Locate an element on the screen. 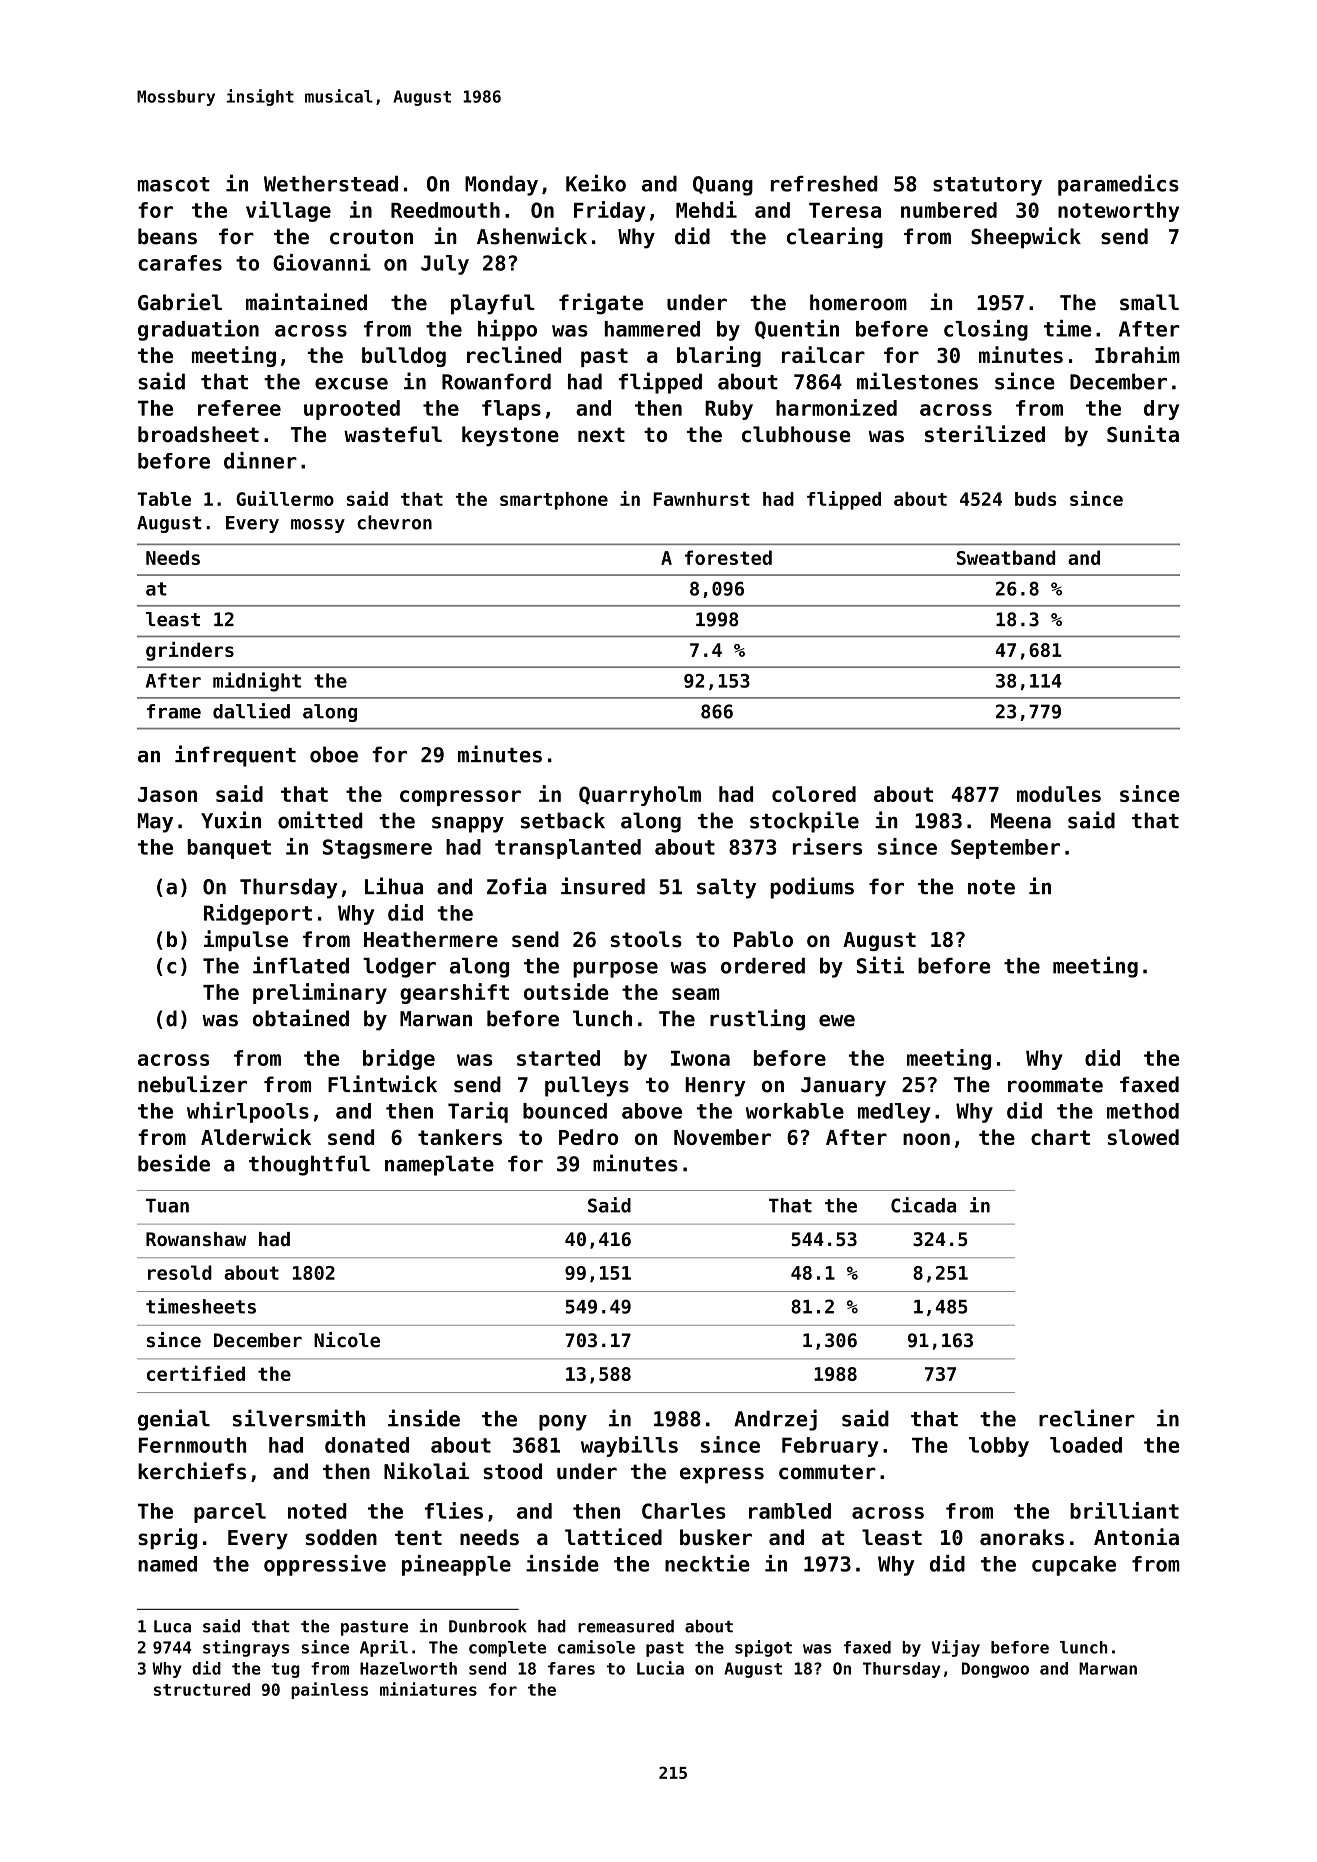  Dongwoo is located at coordinates (995, 1670).
